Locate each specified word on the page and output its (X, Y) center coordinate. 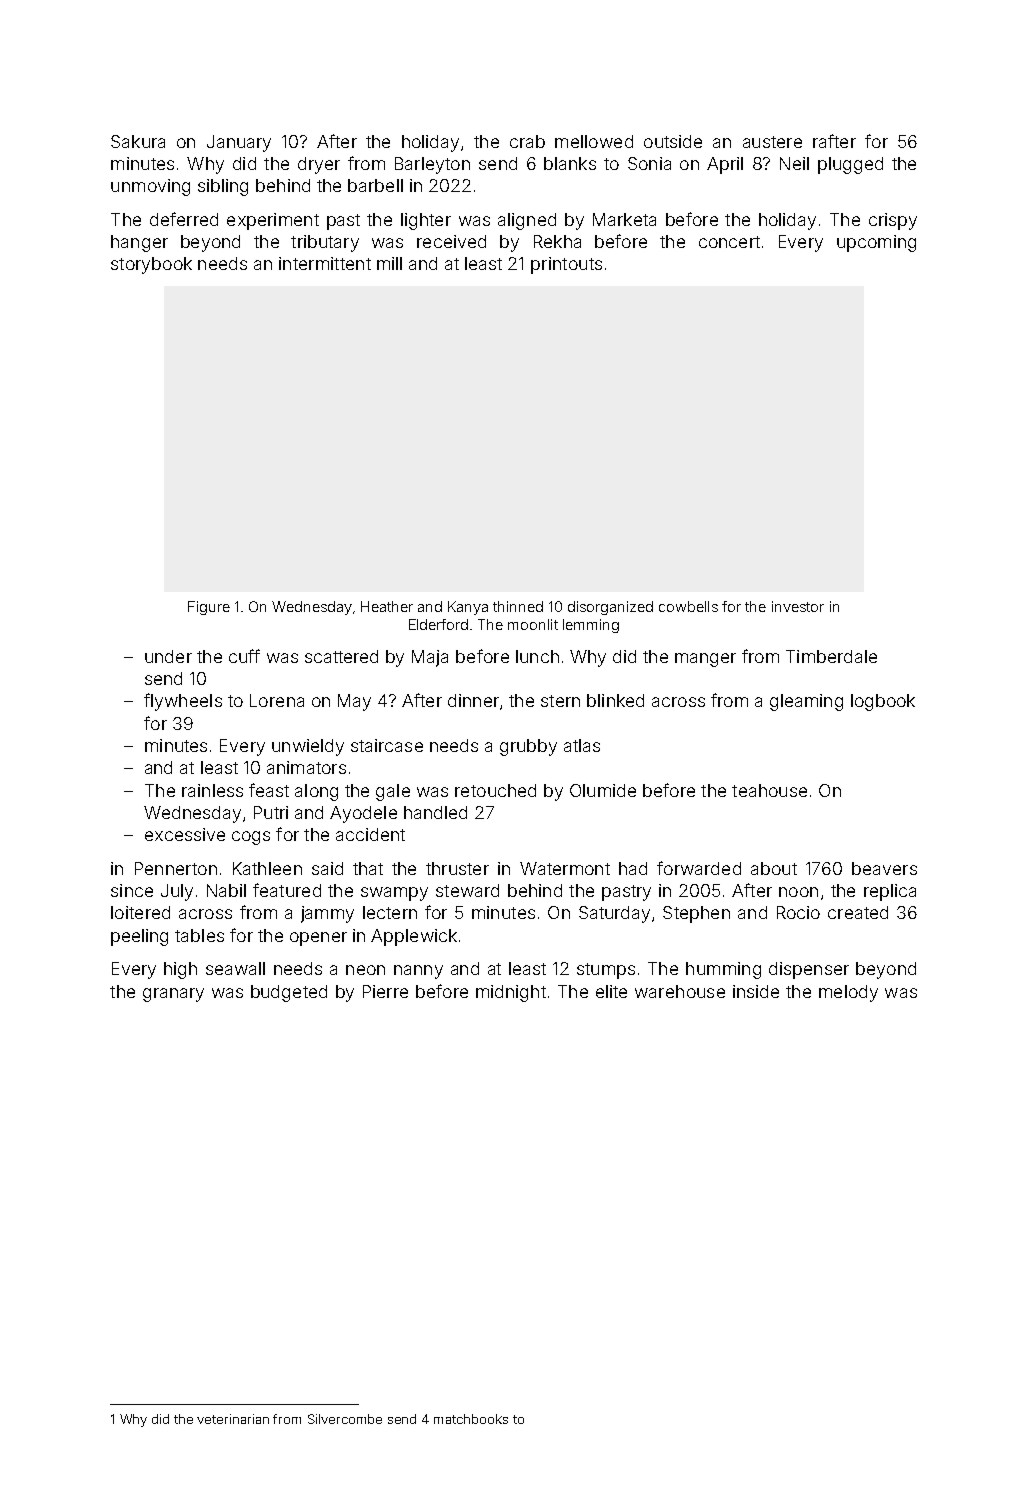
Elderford (438, 624)
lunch (537, 656)
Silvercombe (345, 1419)
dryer (319, 165)
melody (848, 993)
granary (173, 995)
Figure (209, 608)
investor (798, 606)
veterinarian (233, 1419)
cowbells (688, 606)
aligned (527, 221)
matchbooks (471, 1419)
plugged (850, 165)
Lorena (277, 700)
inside (756, 991)
